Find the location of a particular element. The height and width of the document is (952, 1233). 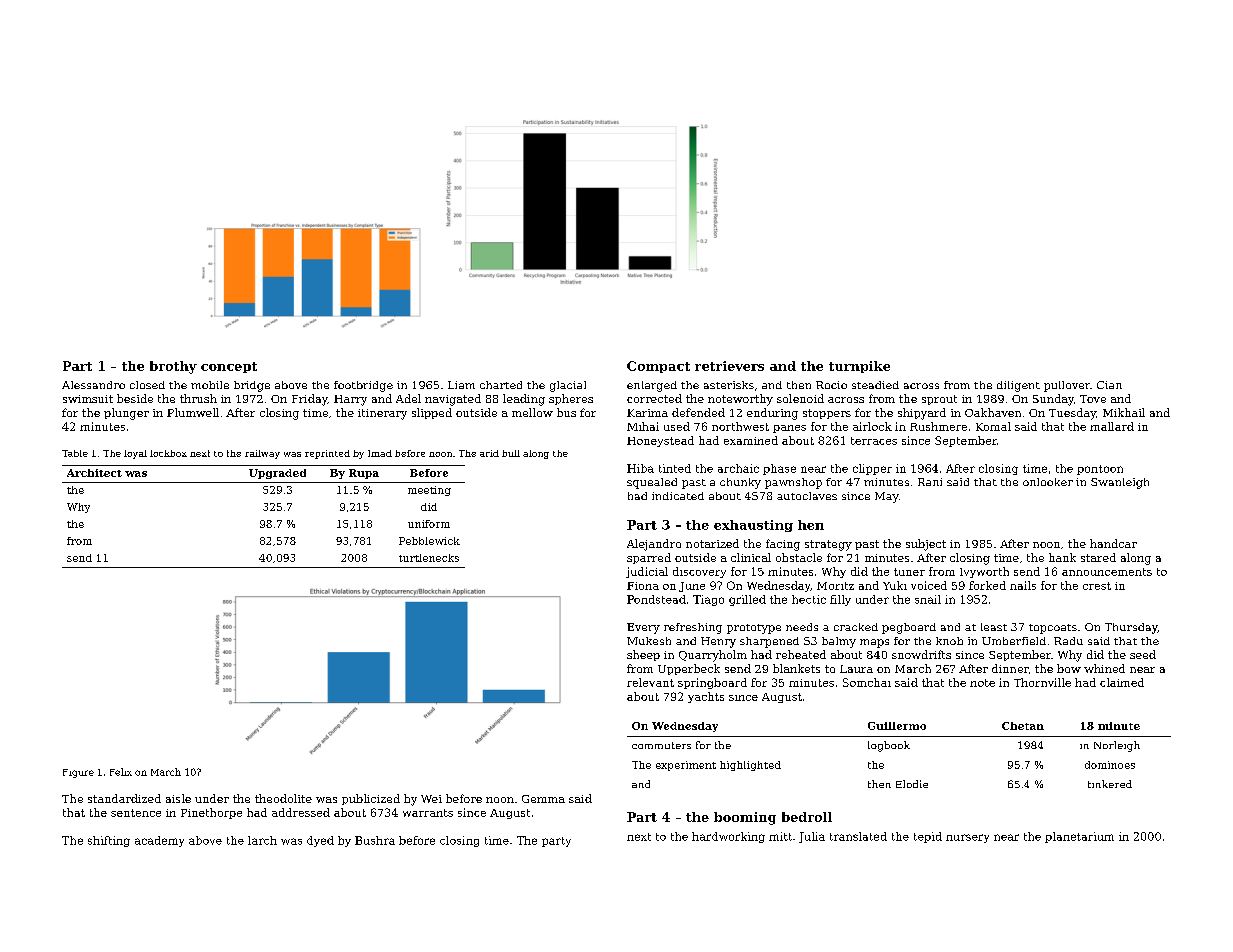

Cian is located at coordinates (1109, 385).
